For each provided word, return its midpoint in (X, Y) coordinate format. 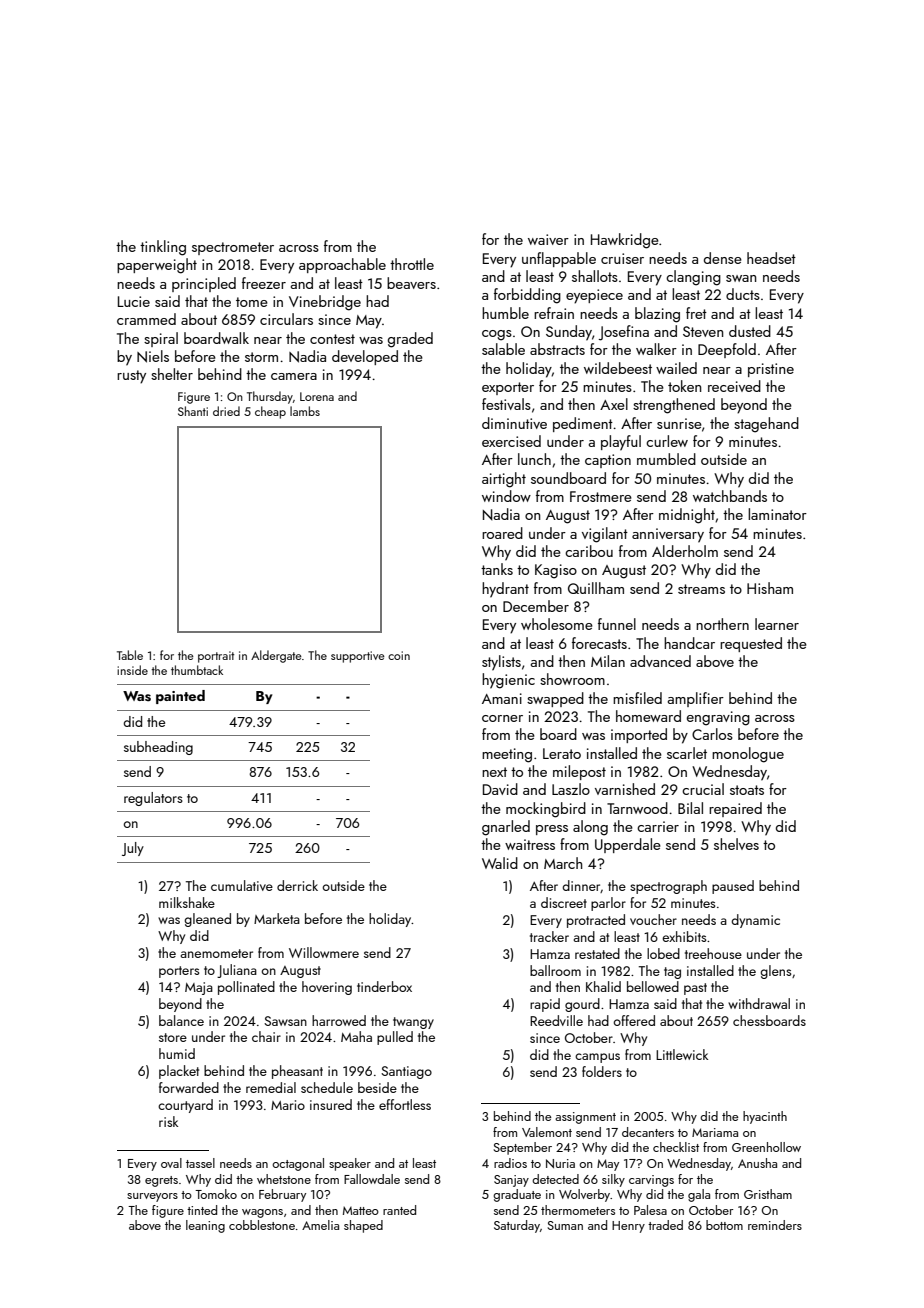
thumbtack (197, 670)
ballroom (555, 970)
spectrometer (233, 248)
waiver (548, 239)
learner (777, 624)
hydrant (505, 590)
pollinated (246, 988)
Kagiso (556, 571)
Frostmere (601, 496)
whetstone (284, 1179)
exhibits (684, 936)
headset (771, 258)
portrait (216, 657)
